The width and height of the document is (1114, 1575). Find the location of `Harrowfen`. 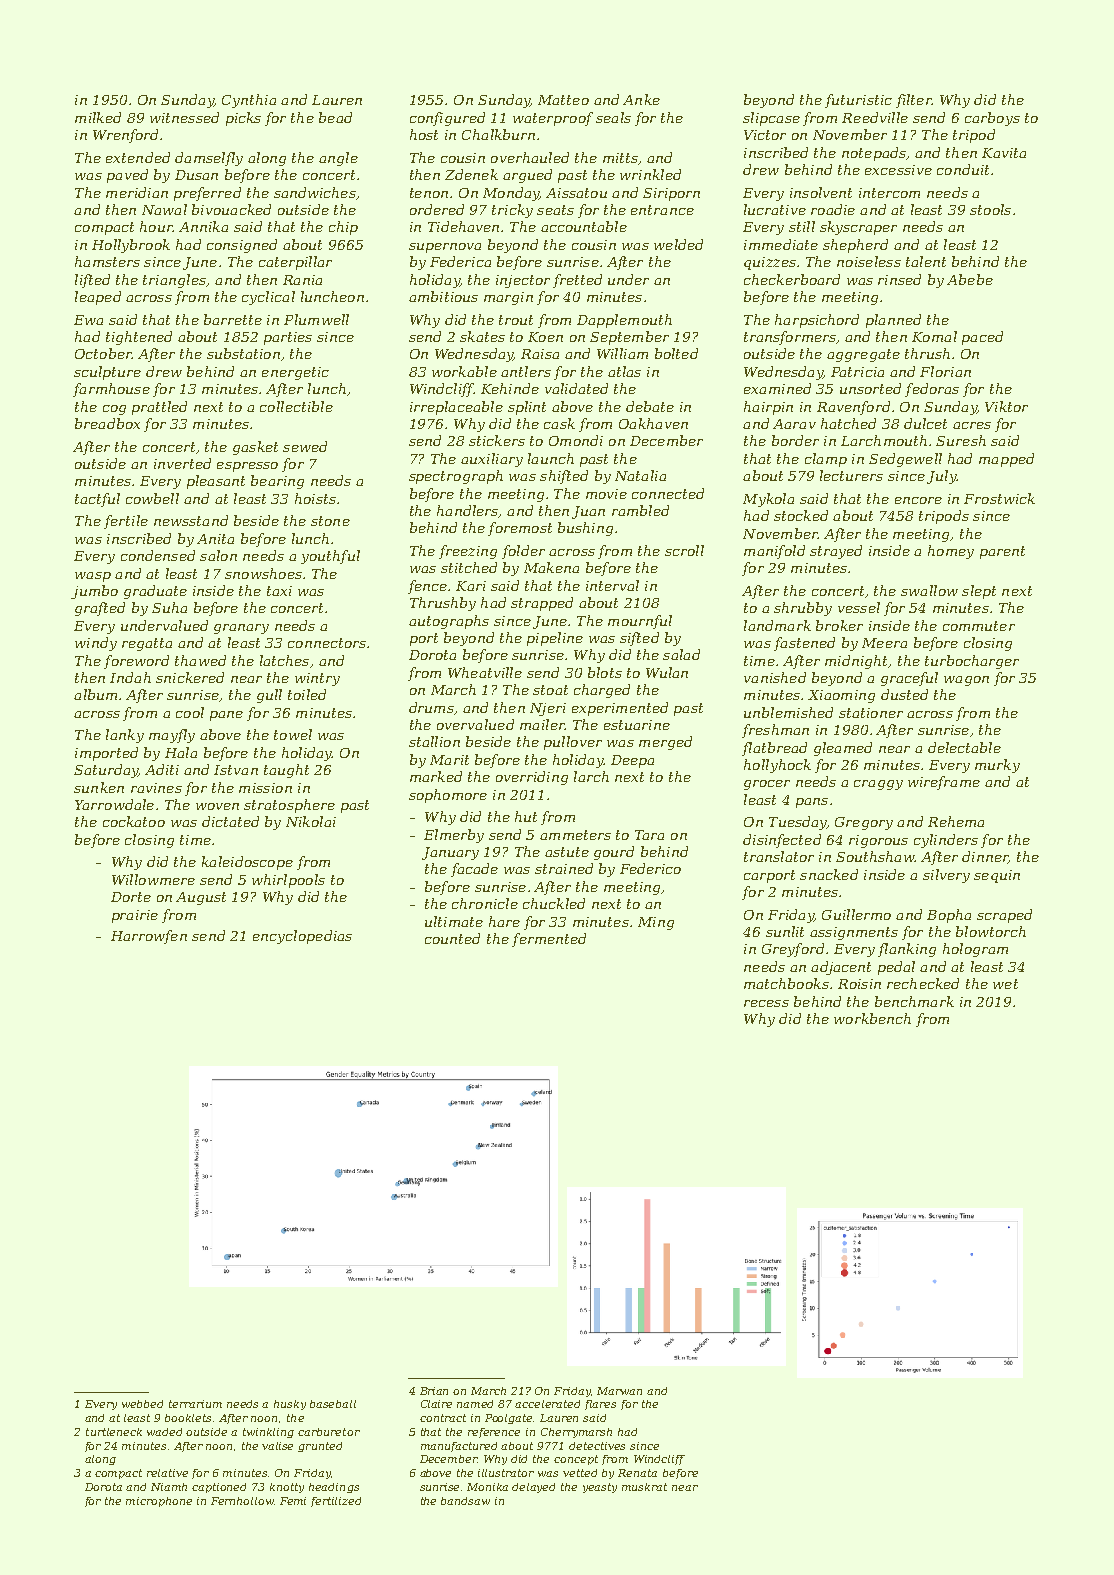

Harrowfen is located at coordinates (149, 937).
